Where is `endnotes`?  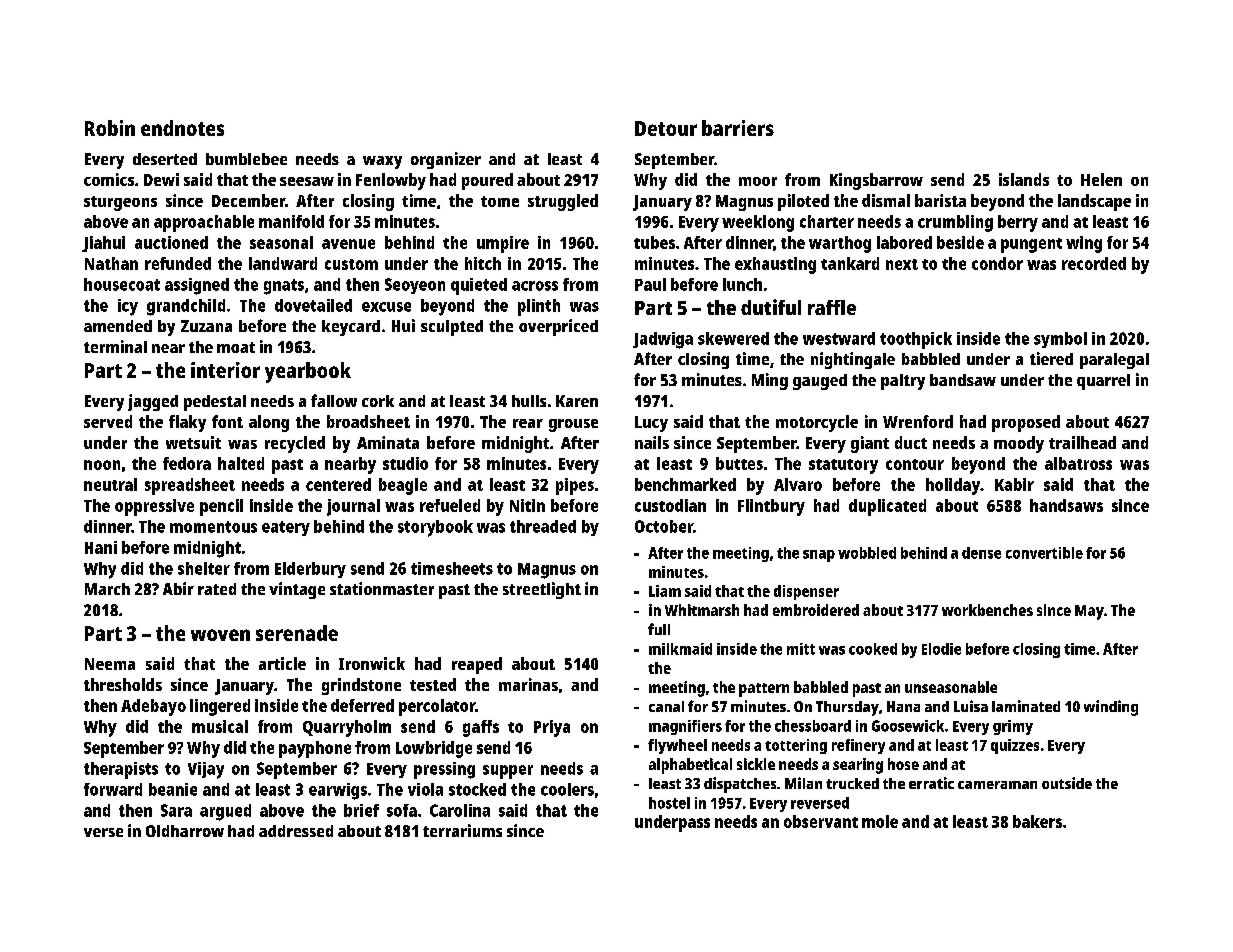 endnotes is located at coordinates (182, 128).
